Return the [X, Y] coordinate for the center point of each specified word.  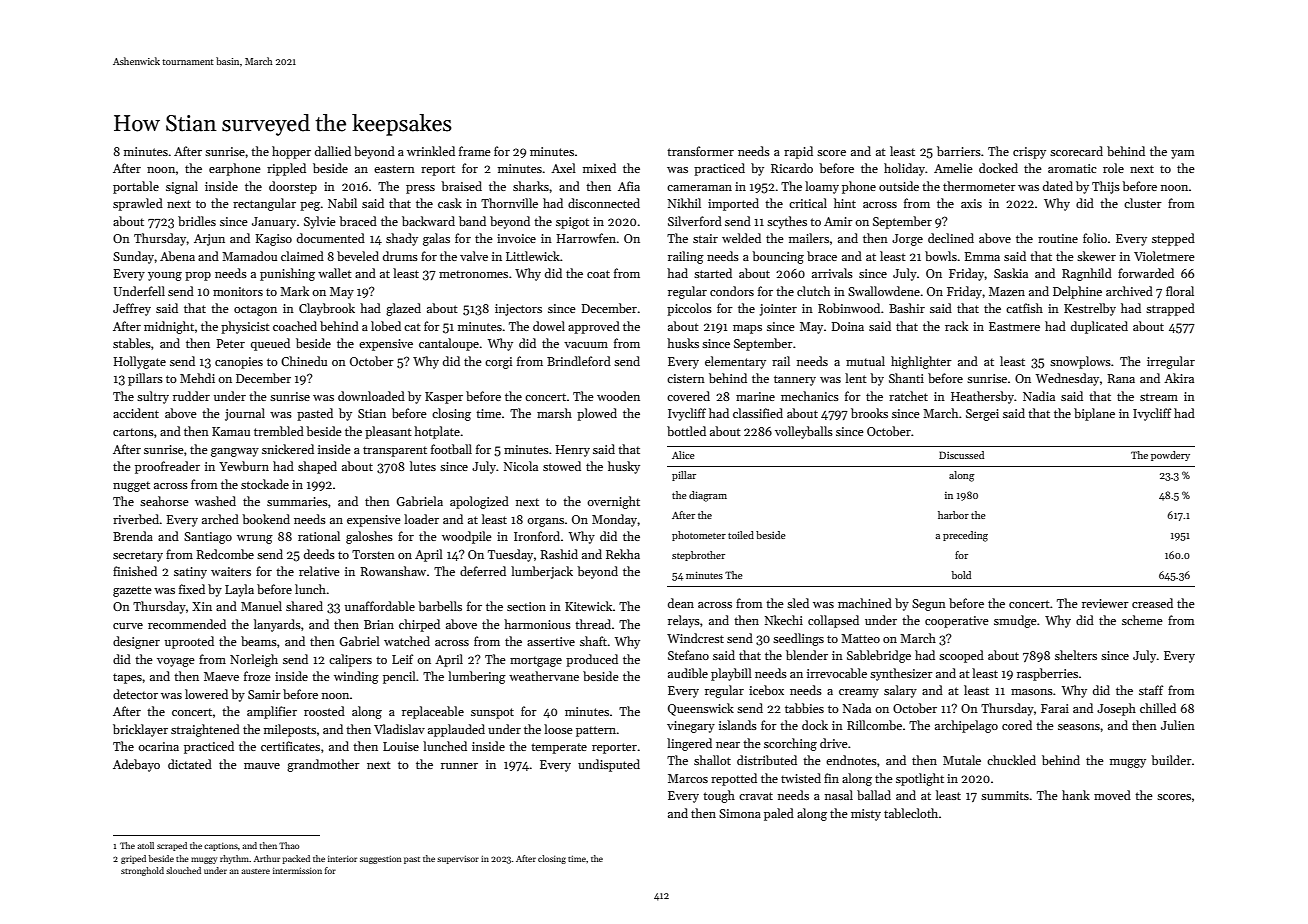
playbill [731, 674]
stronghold [142, 871]
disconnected [604, 203]
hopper [291, 152]
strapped [1170, 309]
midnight [169, 327]
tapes [127, 678]
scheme [1142, 620]
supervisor [458, 859]
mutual [865, 361]
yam [1183, 154]
